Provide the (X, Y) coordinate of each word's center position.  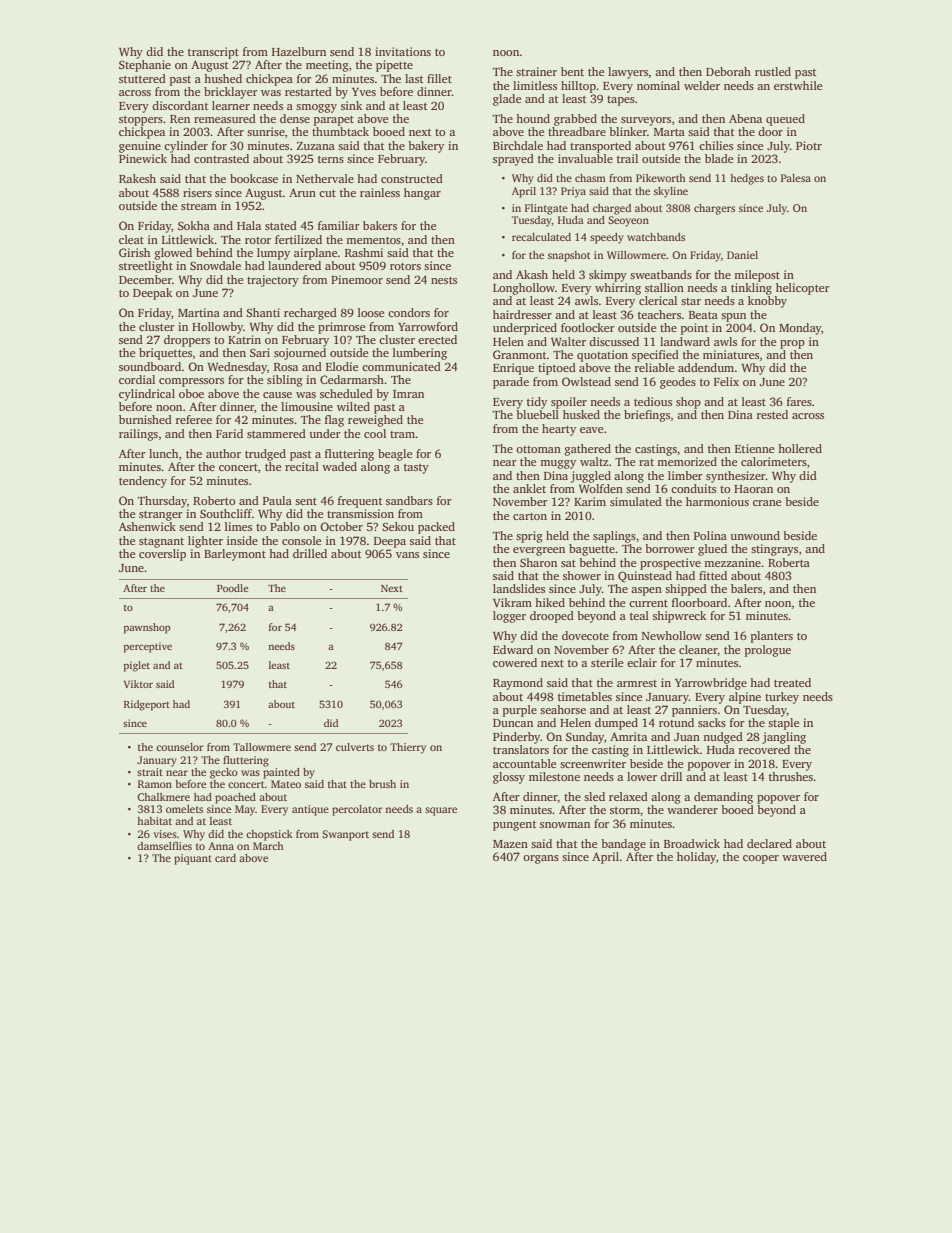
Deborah (728, 71)
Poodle (232, 588)
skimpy (608, 276)
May (245, 810)
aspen (646, 591)
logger (509, 617)
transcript (213, 53)
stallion (664, 287)
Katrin (244, 339)
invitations (403, 51)
